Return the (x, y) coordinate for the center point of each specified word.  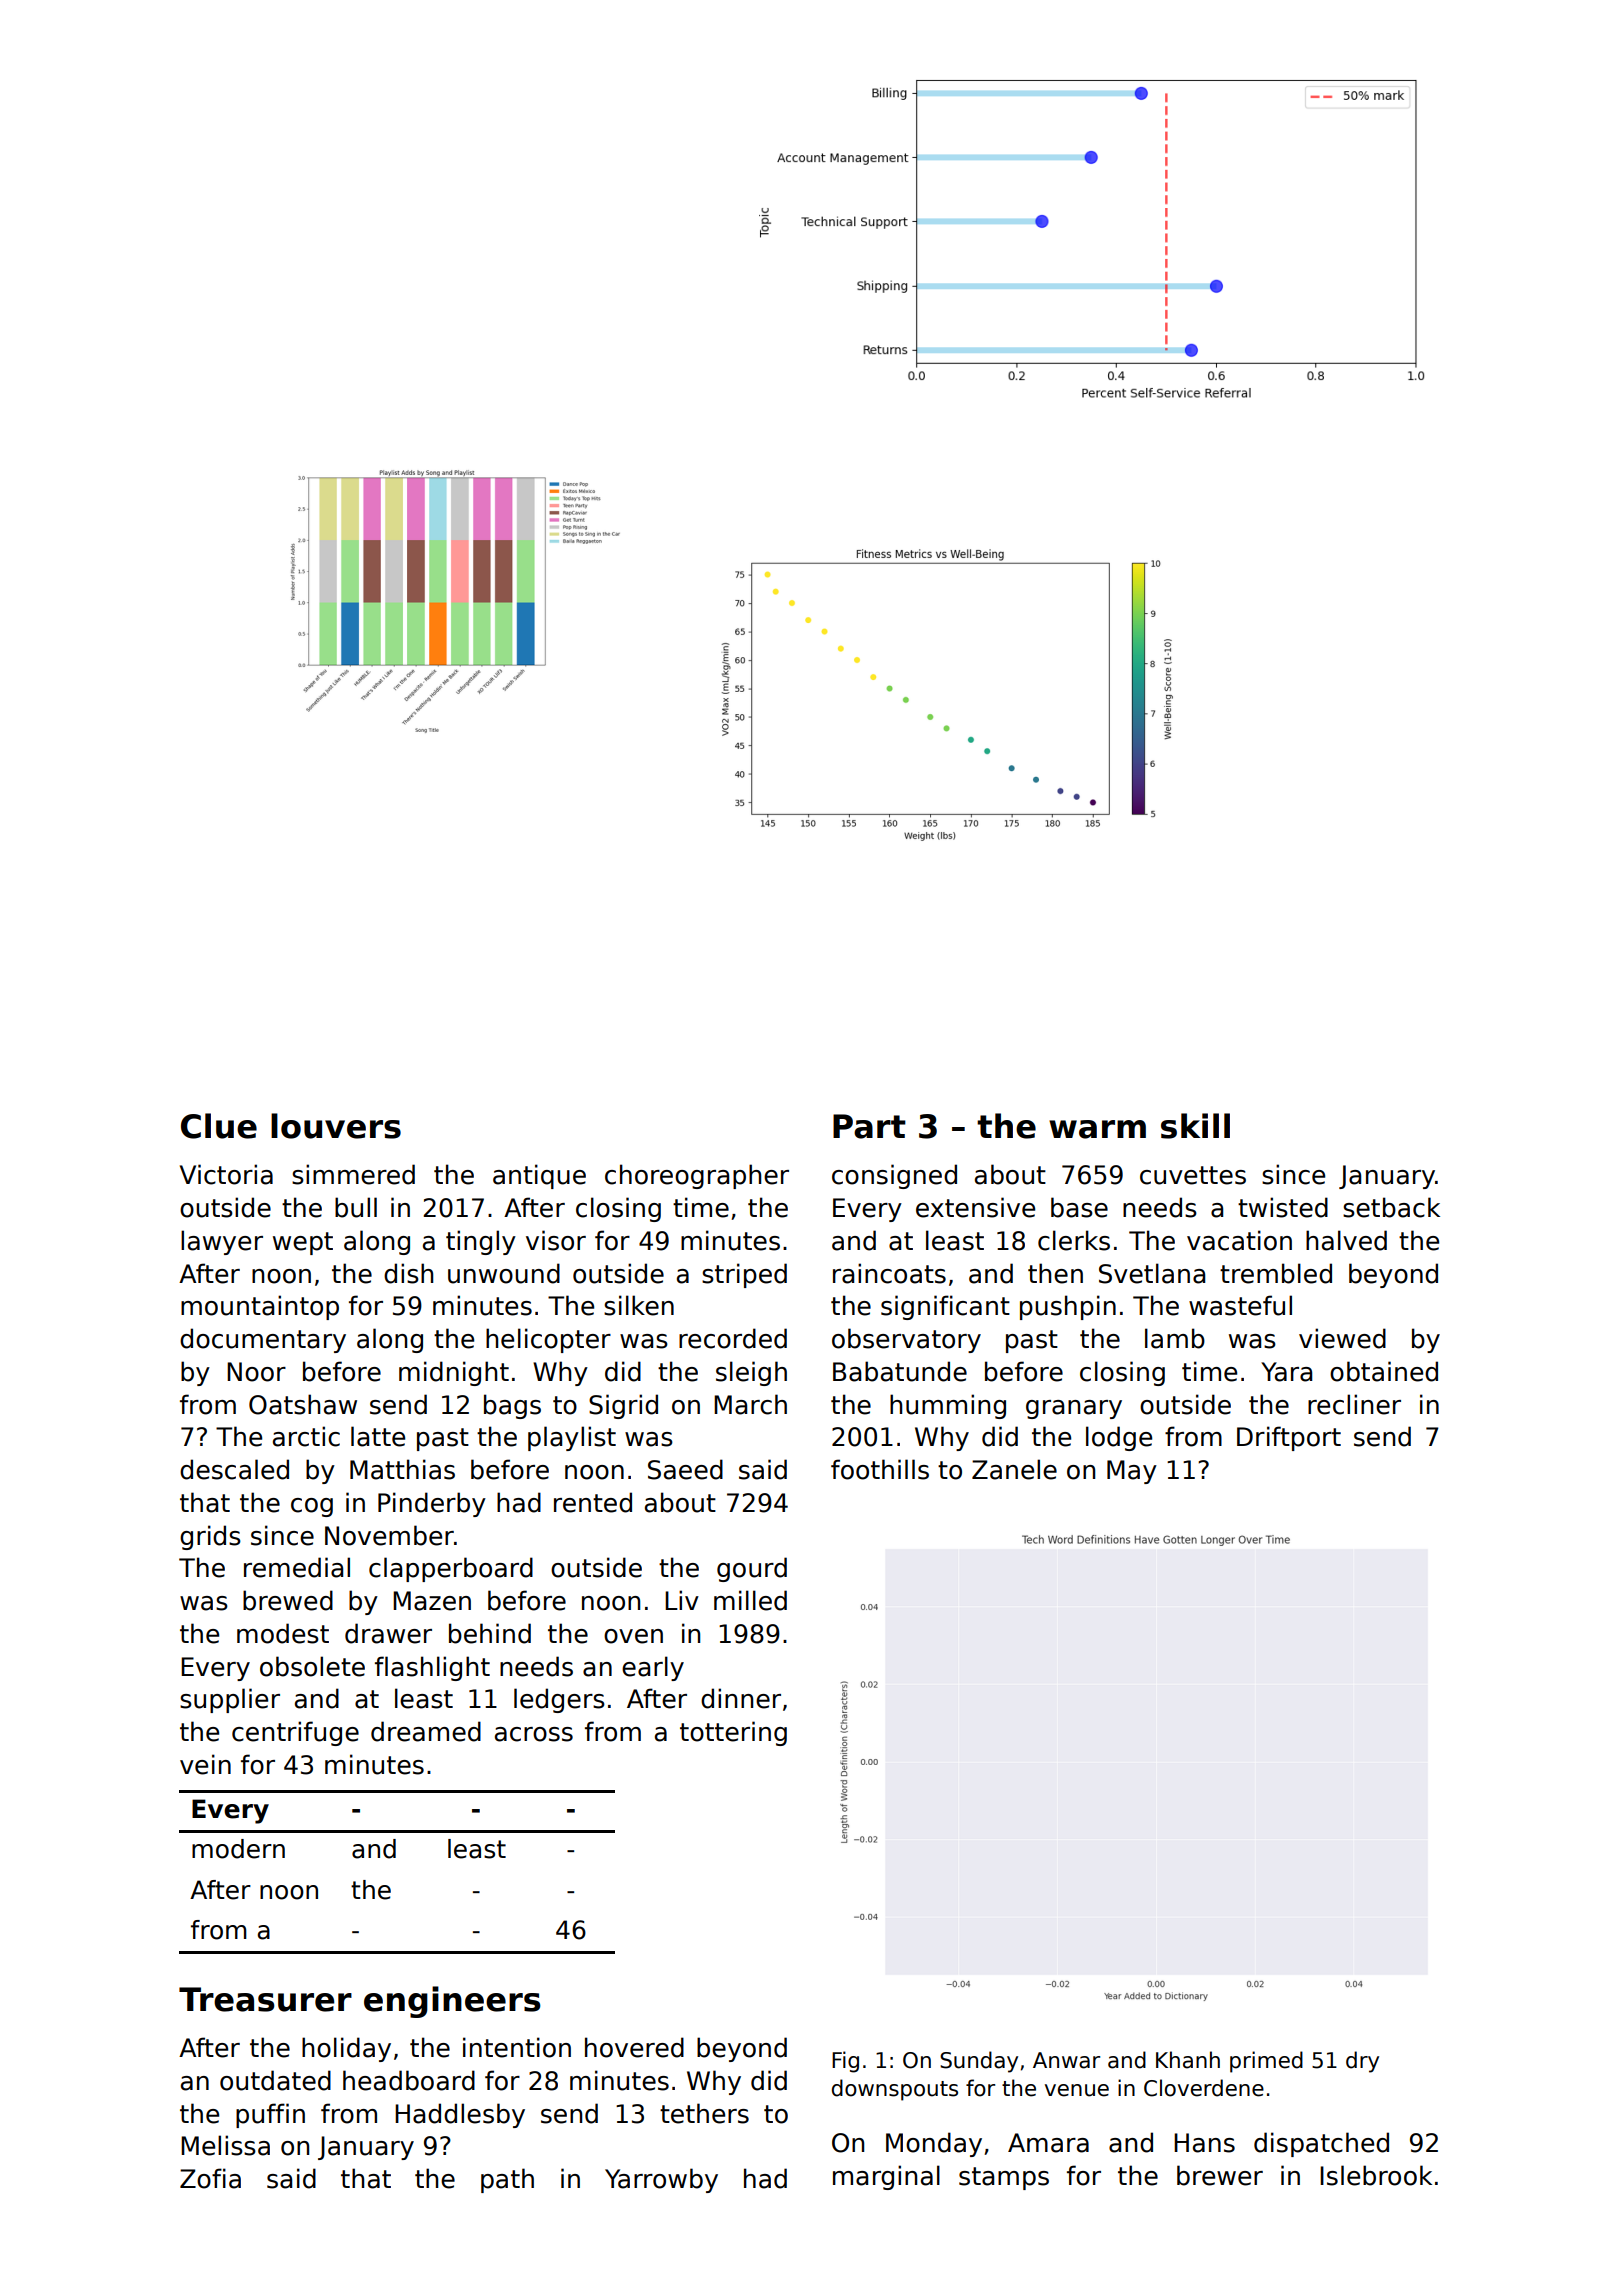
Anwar (1066, 2060)
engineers (452, 2002)
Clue (219, 1126)
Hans (1204, 2143)
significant (945, 1307)
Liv (682, 1600)
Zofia (210, 2178)
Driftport (1289, 1438)
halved (1346, 1240)
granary (1074, 1409)
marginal (886, 2177)
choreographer (697, 1176)
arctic (306, 1436)
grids (210, 1537)
